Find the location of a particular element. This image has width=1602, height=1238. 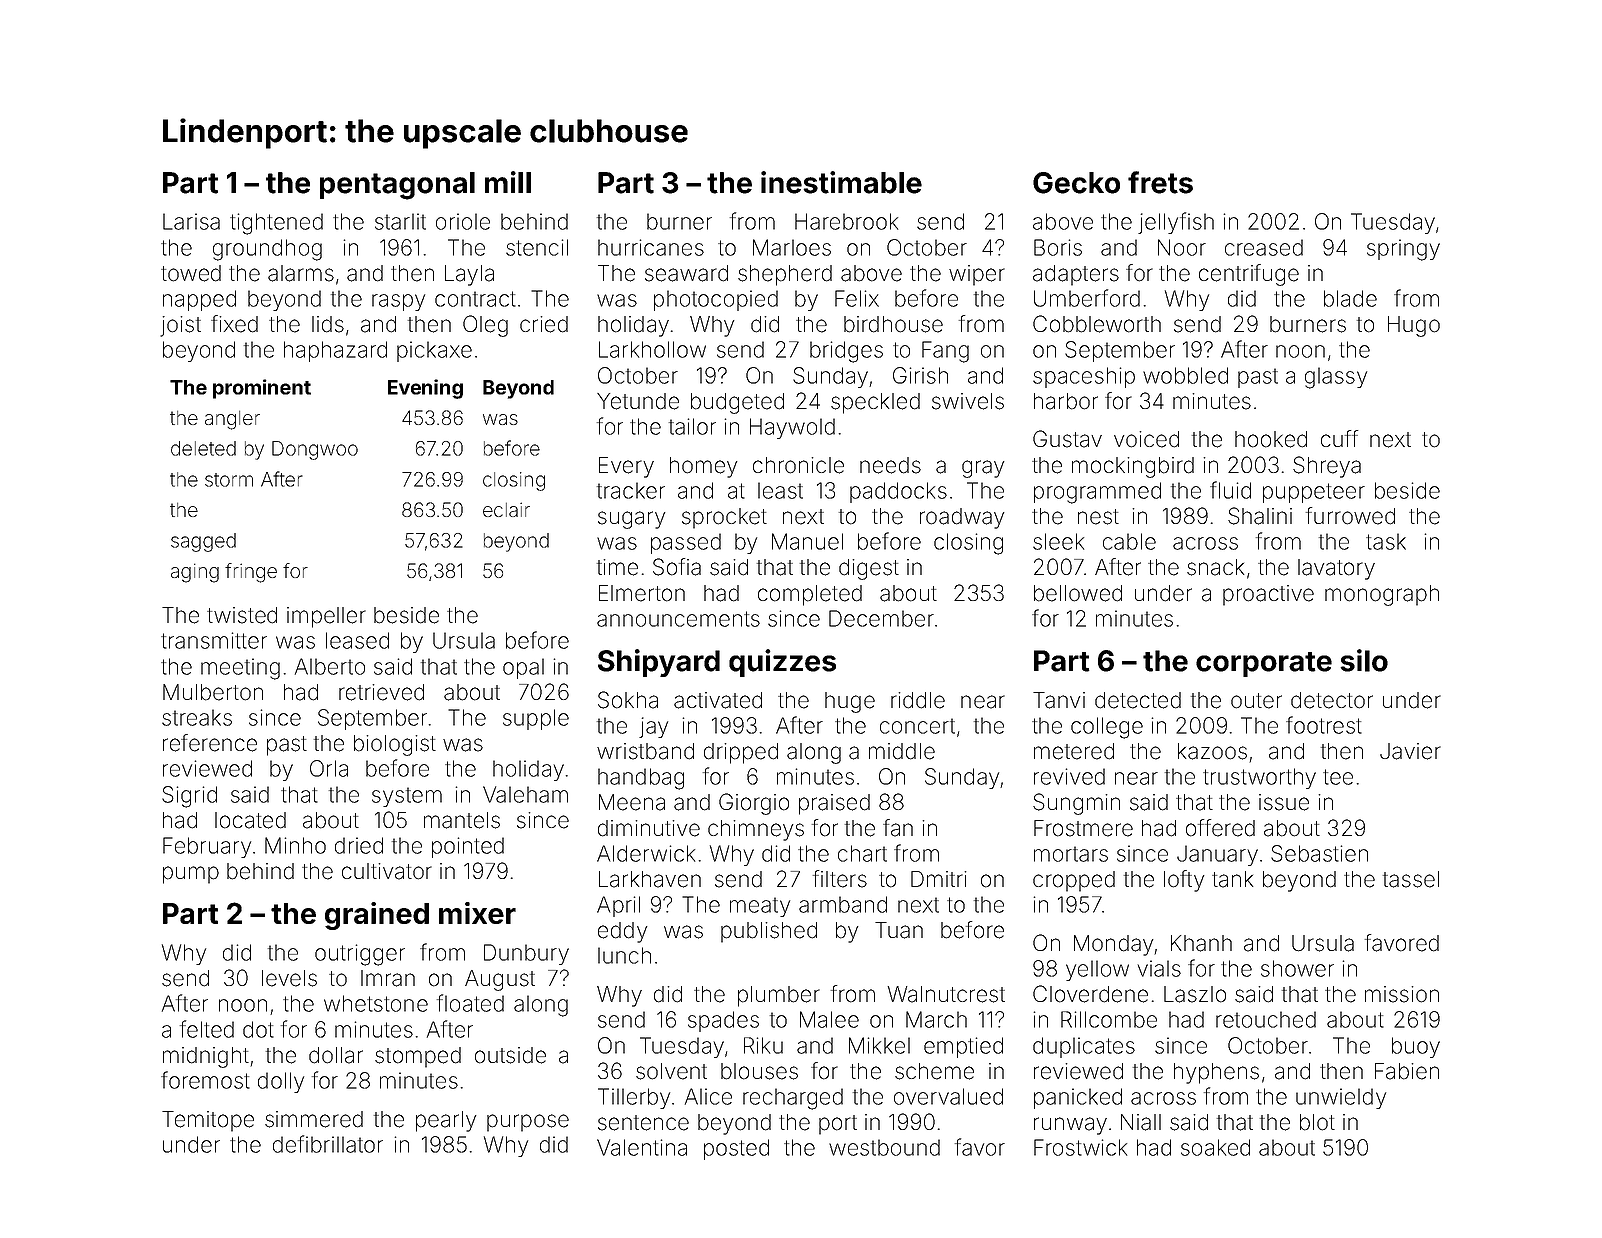

towed is located at coordinates (191, 273).
